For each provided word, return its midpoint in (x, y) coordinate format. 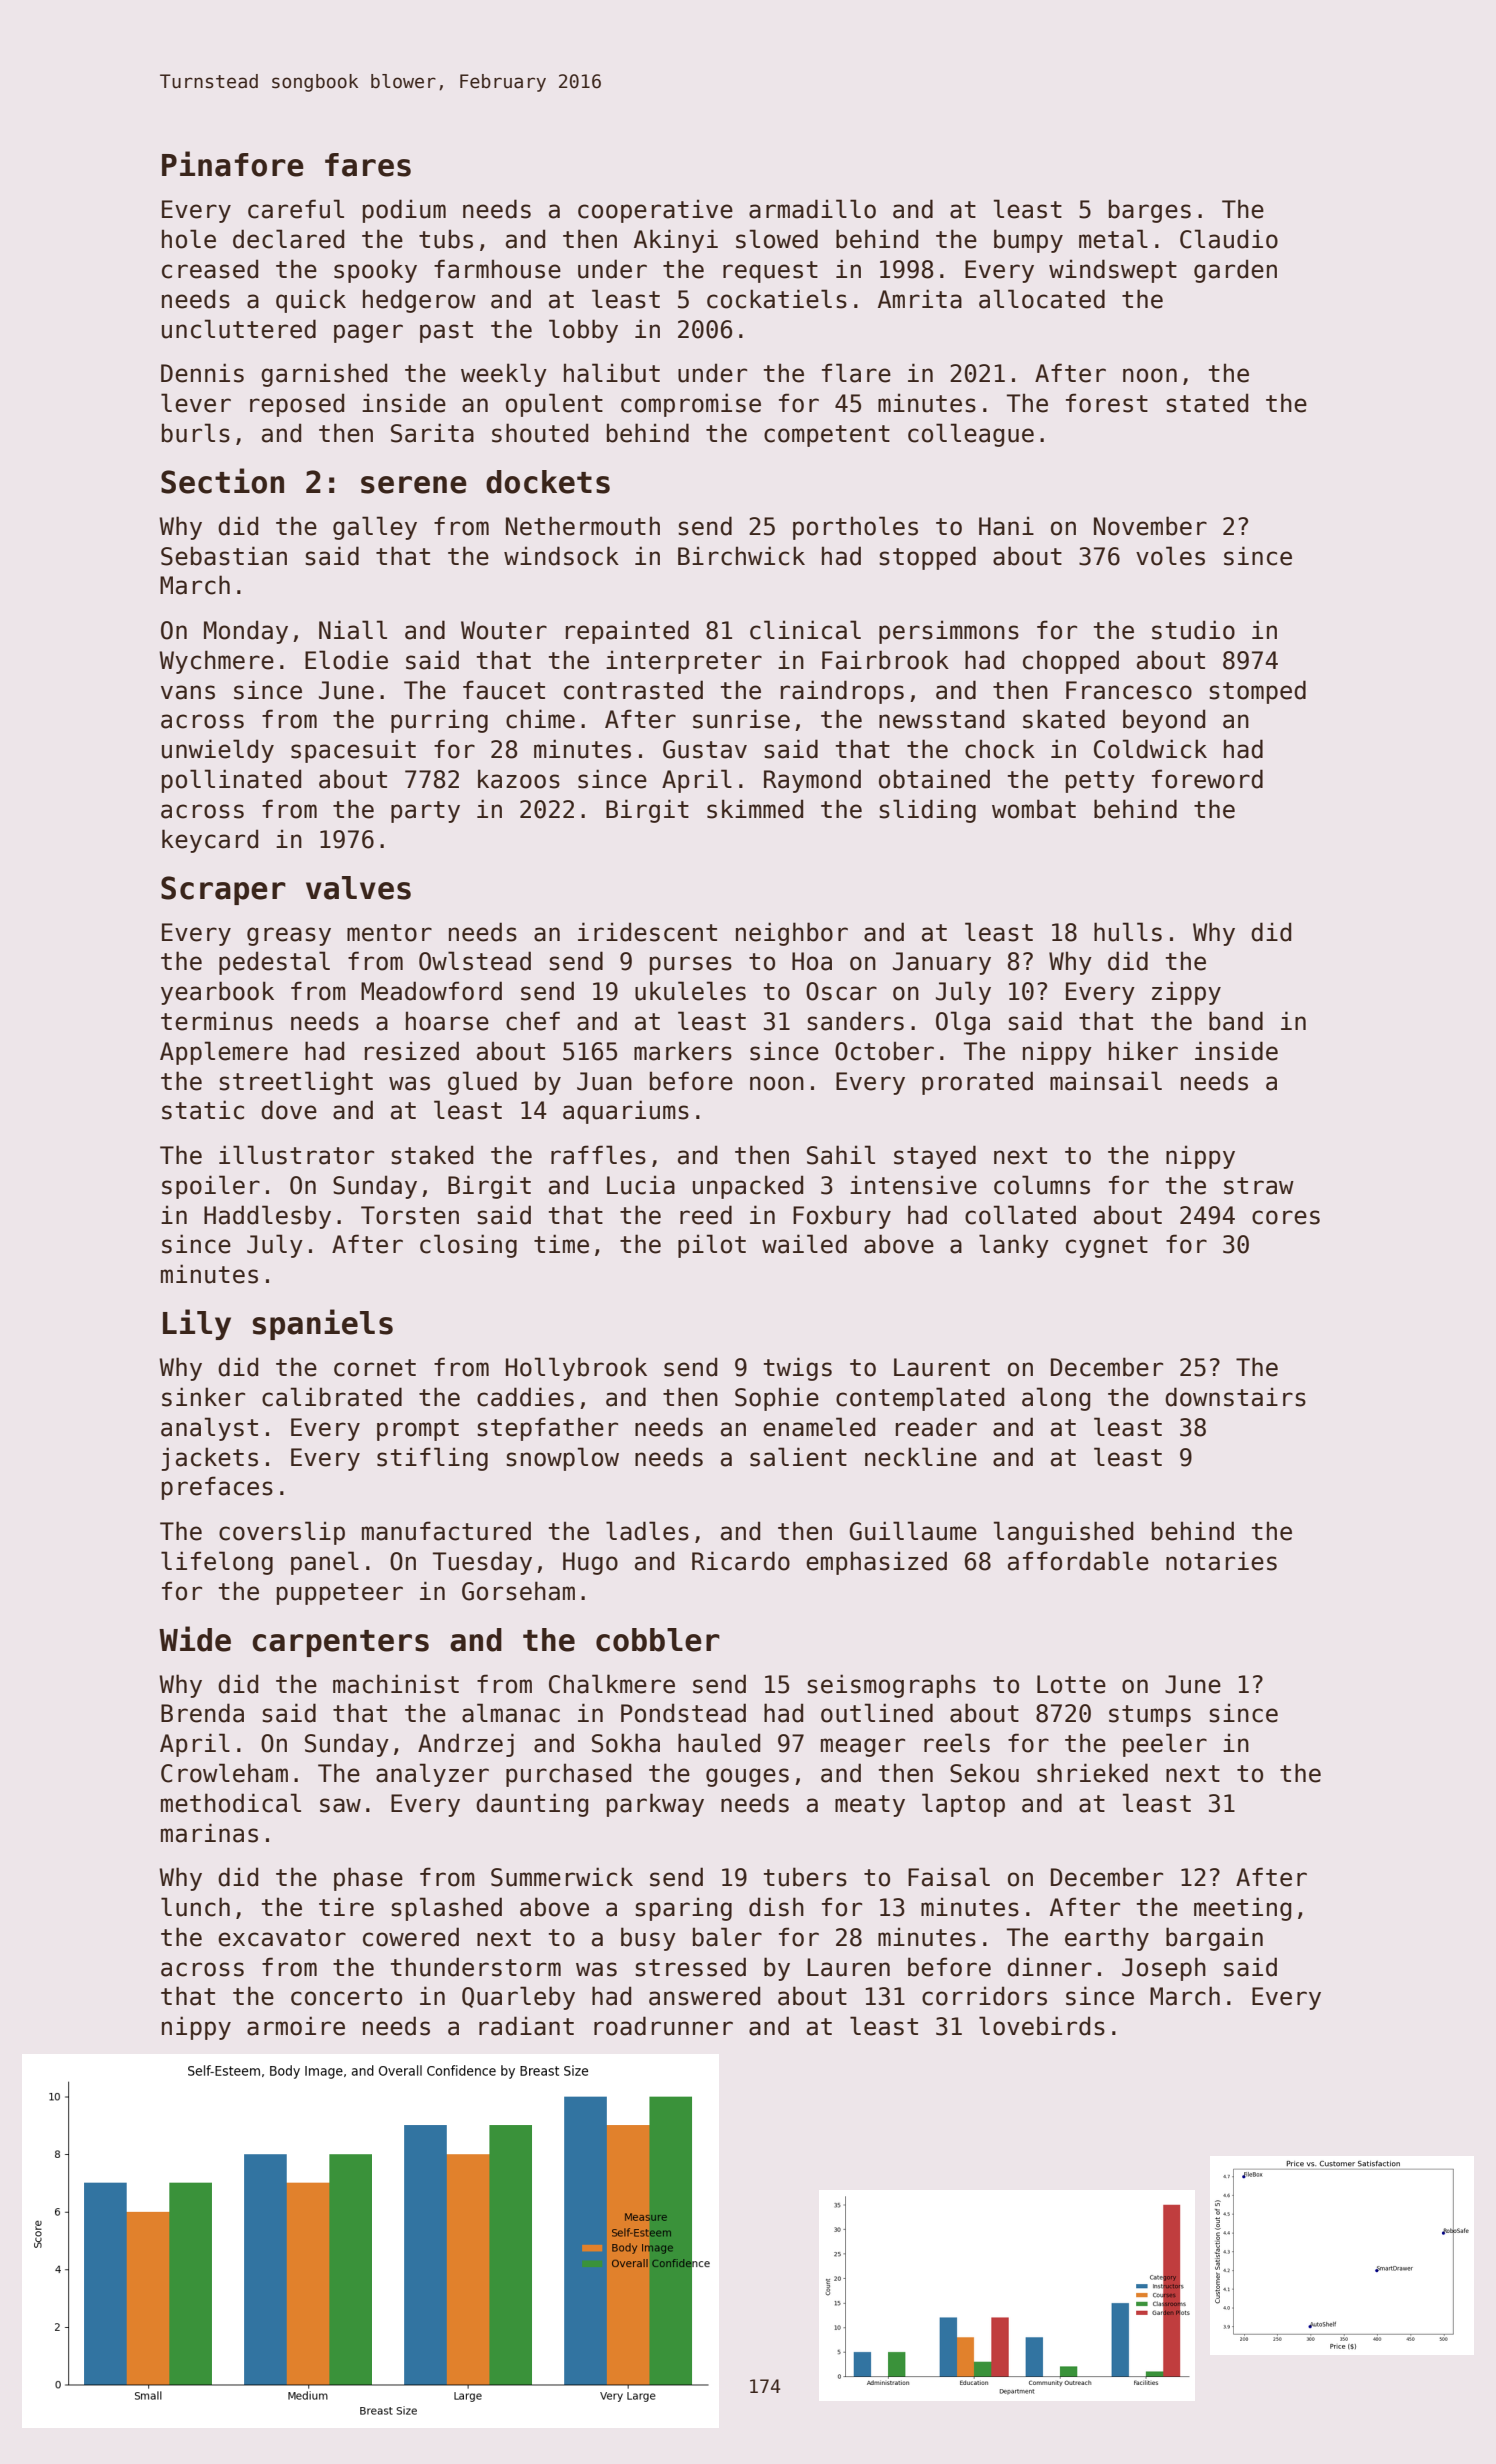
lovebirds (1042, 2026)
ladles (647, 1531)
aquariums (626, 1112)
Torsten (410, 1215)
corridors (984, 1996)
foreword (1207, 779)
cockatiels (777, 299)
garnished (324, 375)
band (1236, 1021)
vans (188, 692)
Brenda (202, 1713)
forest (1107, 403)
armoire (296, 2026)
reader (936, 1427)
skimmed (755, 809)
